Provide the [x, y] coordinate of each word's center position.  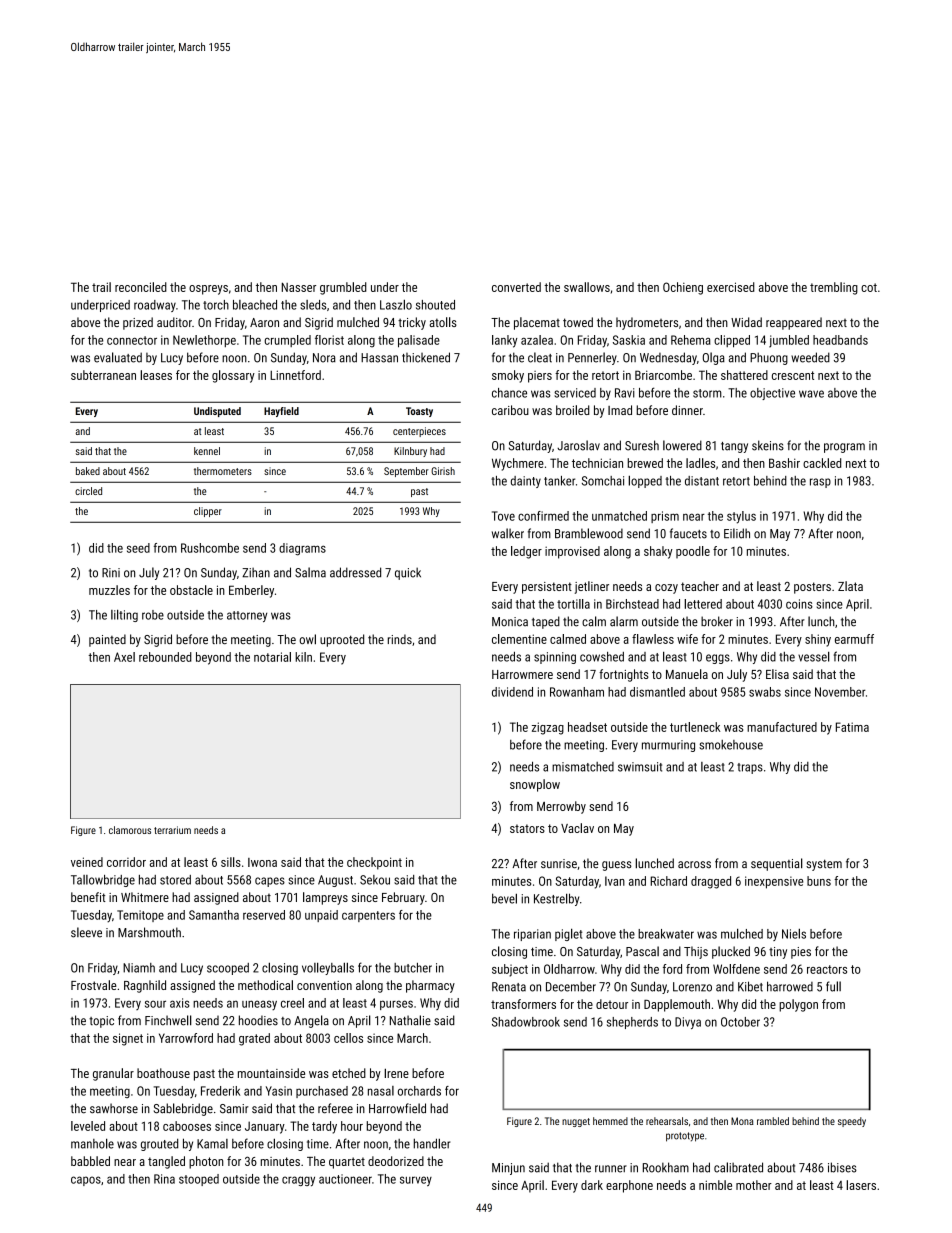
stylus [741, 517]
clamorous [130, 830]
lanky [505, 341]
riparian [532, 935]
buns [819, 881]
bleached [255, 305]
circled [88, 491]
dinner [687, 410]
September [406, 472]
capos [86, 1181]
